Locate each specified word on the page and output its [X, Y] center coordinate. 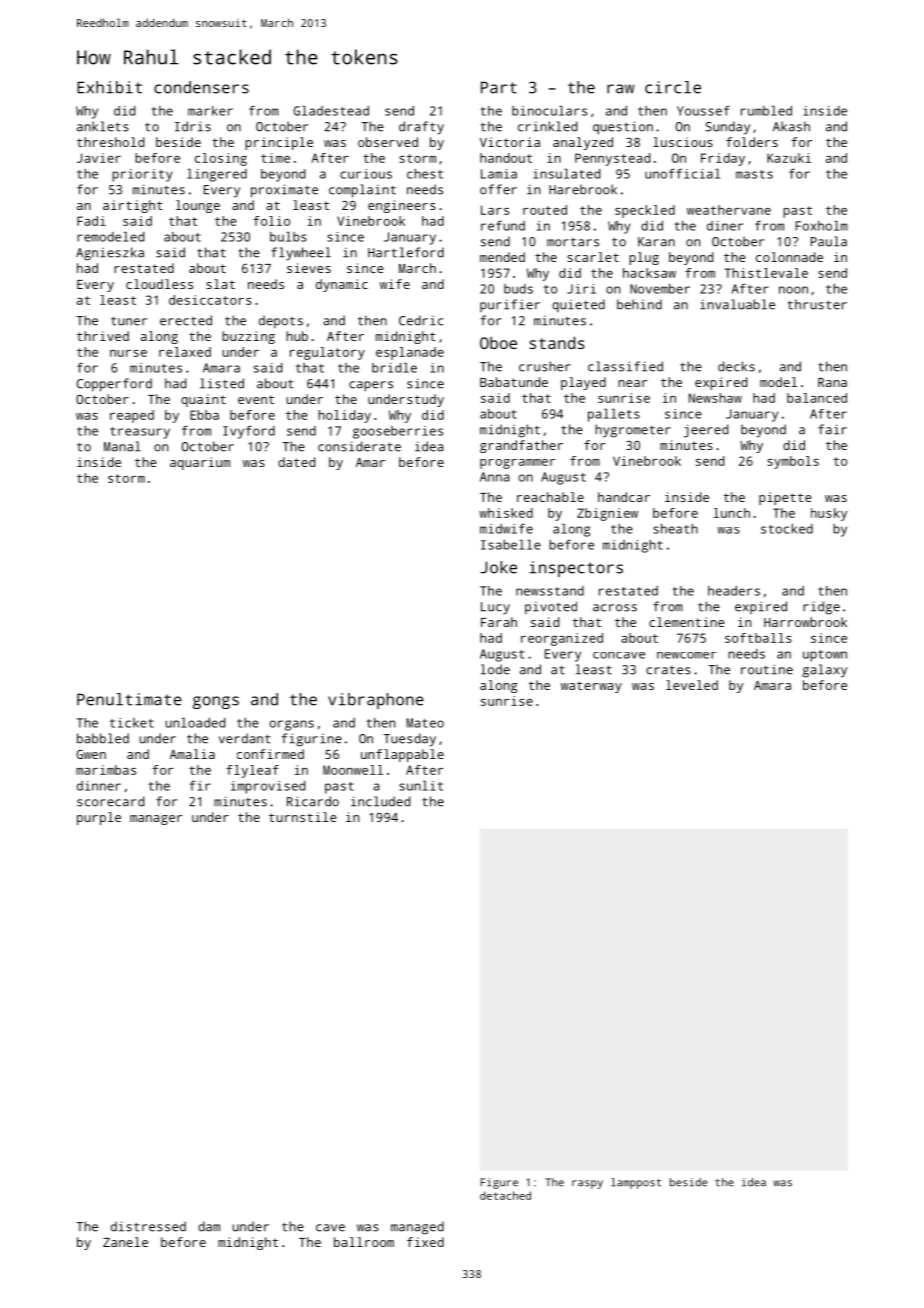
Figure [499, 1183]
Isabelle [511, 545]
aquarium [200, 463]
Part [499, 87]
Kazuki [789, 158]
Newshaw [715, 398]
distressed [148, 1226]
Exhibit [109, 87]
